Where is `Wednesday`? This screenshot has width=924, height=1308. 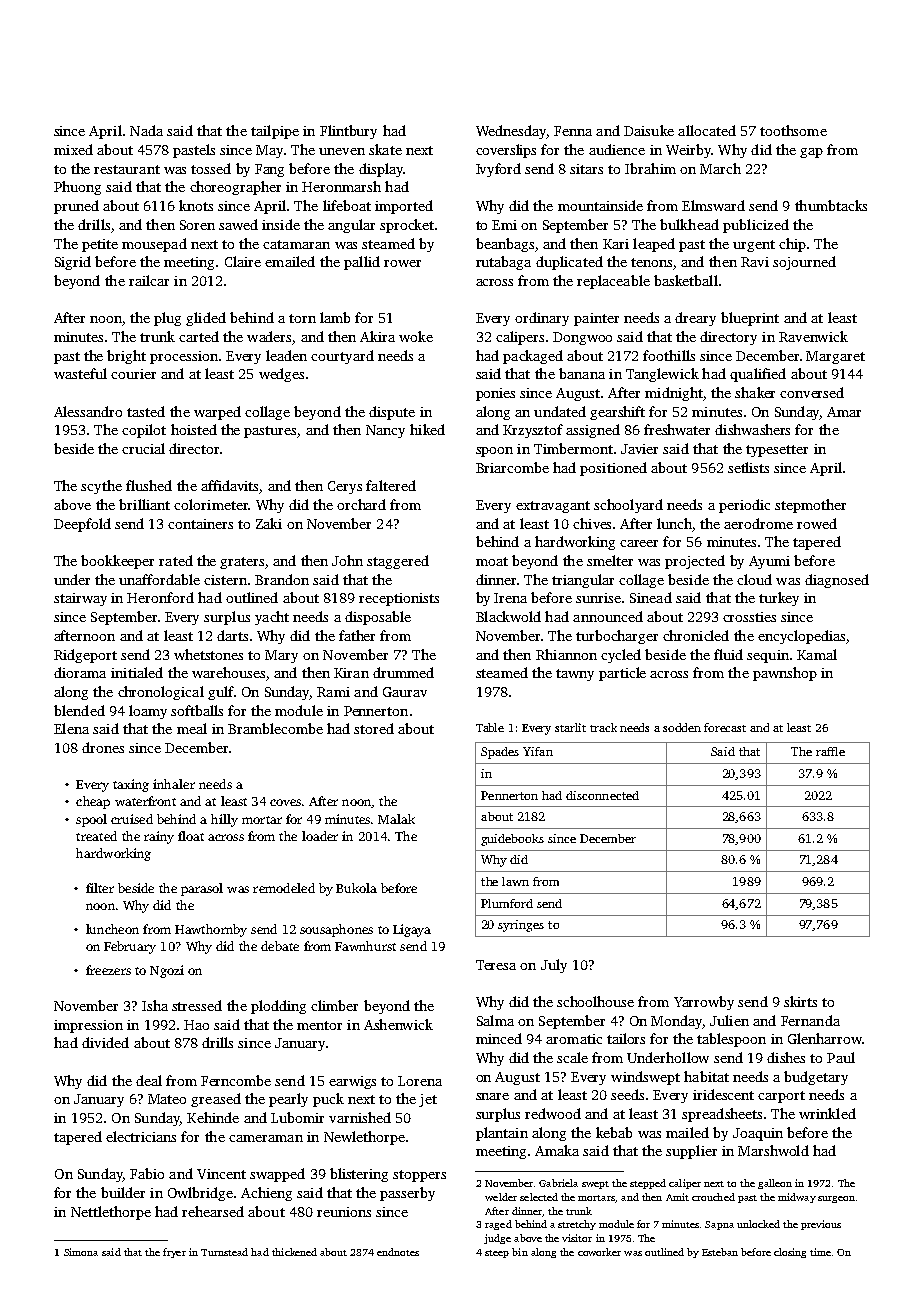 Wednesday is located at coordinates (511, 132).
